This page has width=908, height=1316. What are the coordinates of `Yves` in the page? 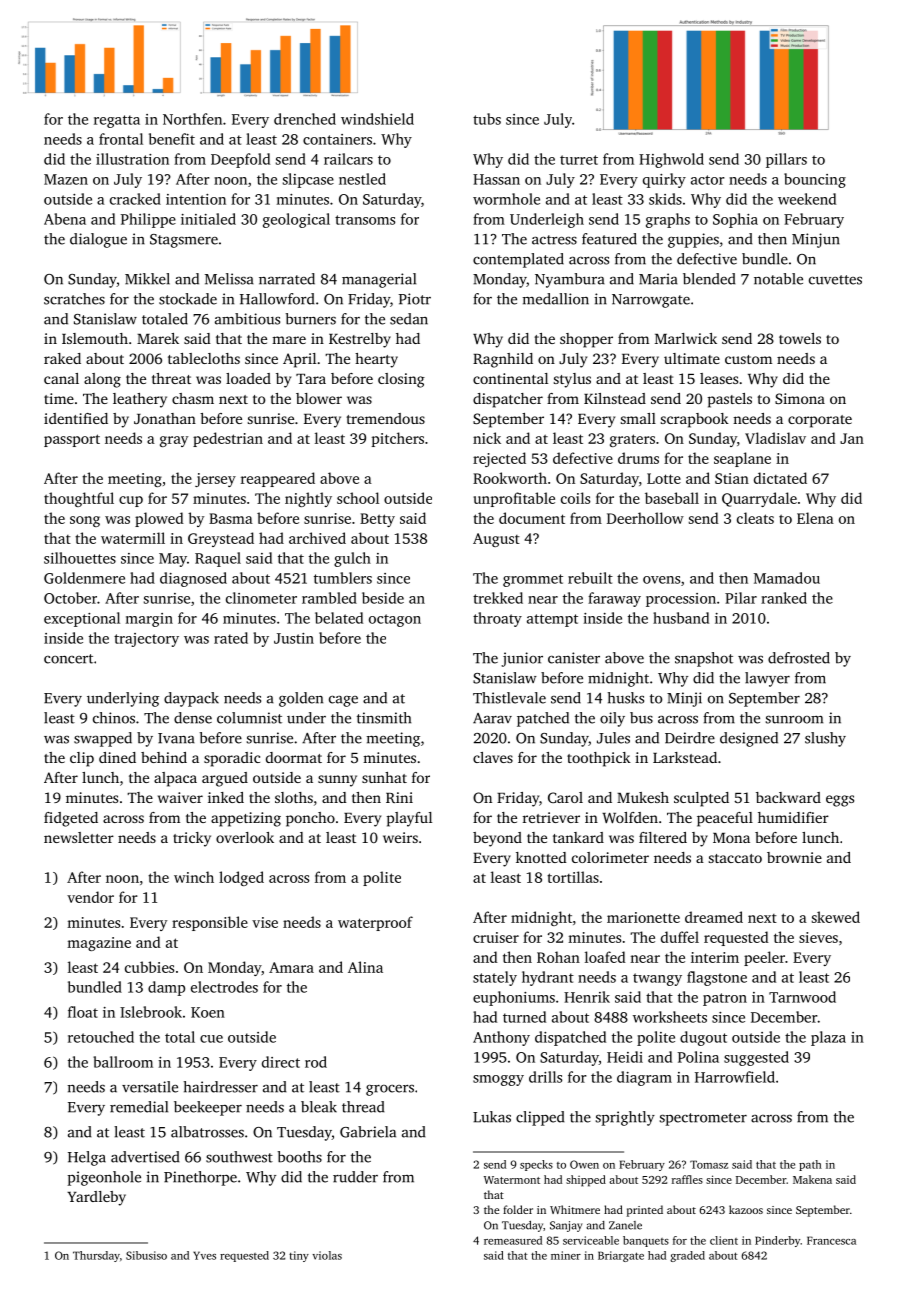 It's located at (204, 1255).
